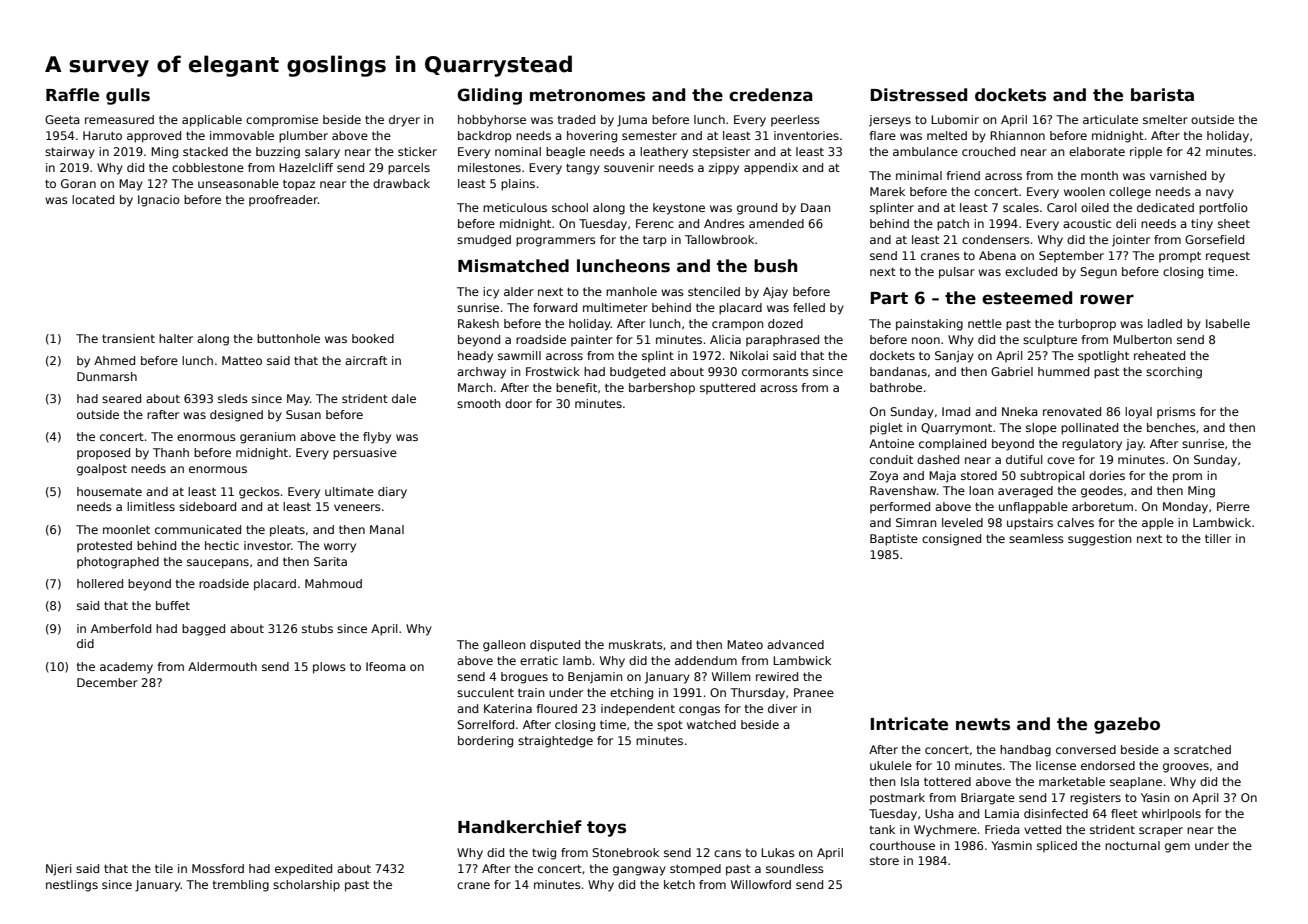 The width and height of the image is (1308, 924). I want to click on applicable, so click(212, 121).
